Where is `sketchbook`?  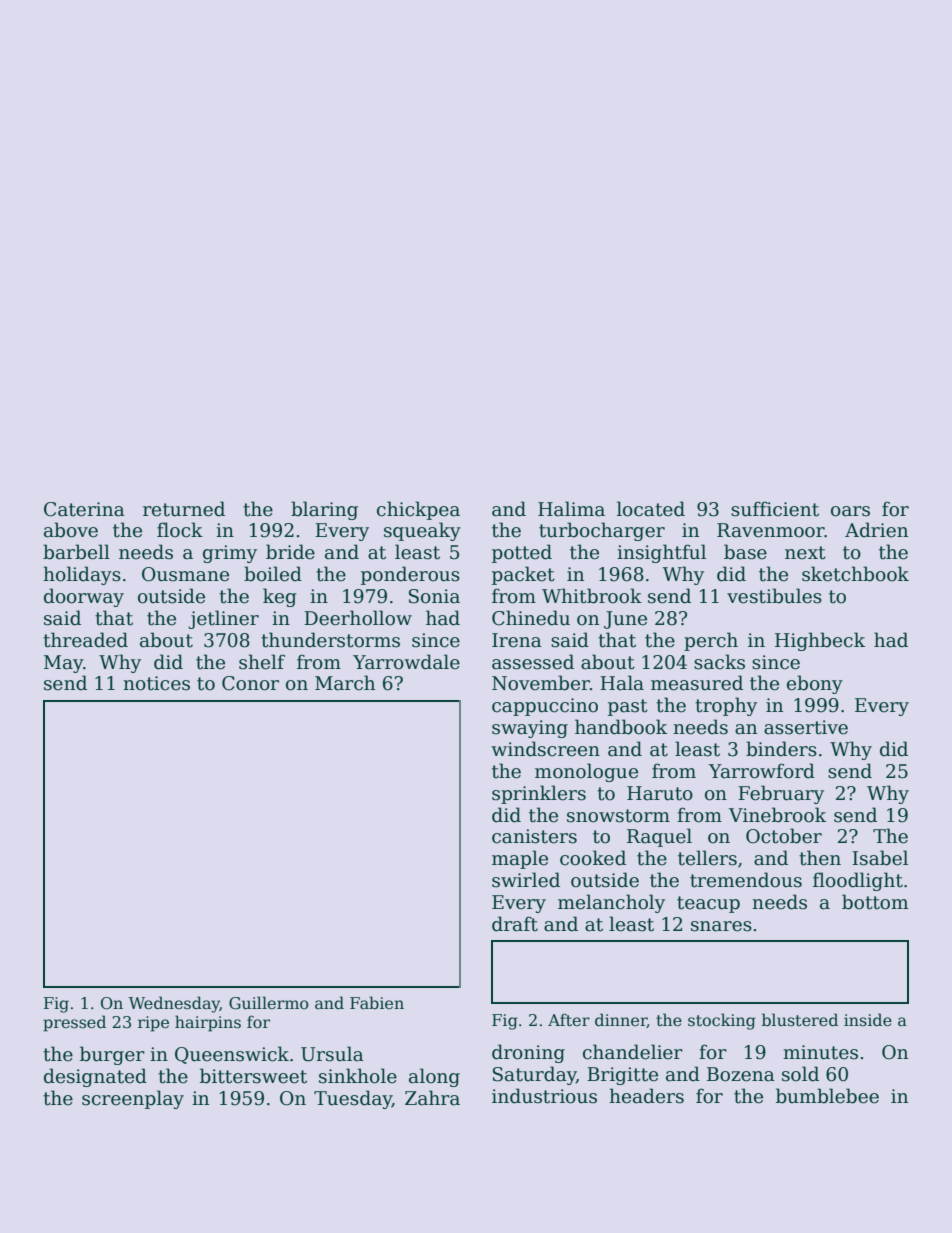 sketchbook is located at coordinates (855, 574).
